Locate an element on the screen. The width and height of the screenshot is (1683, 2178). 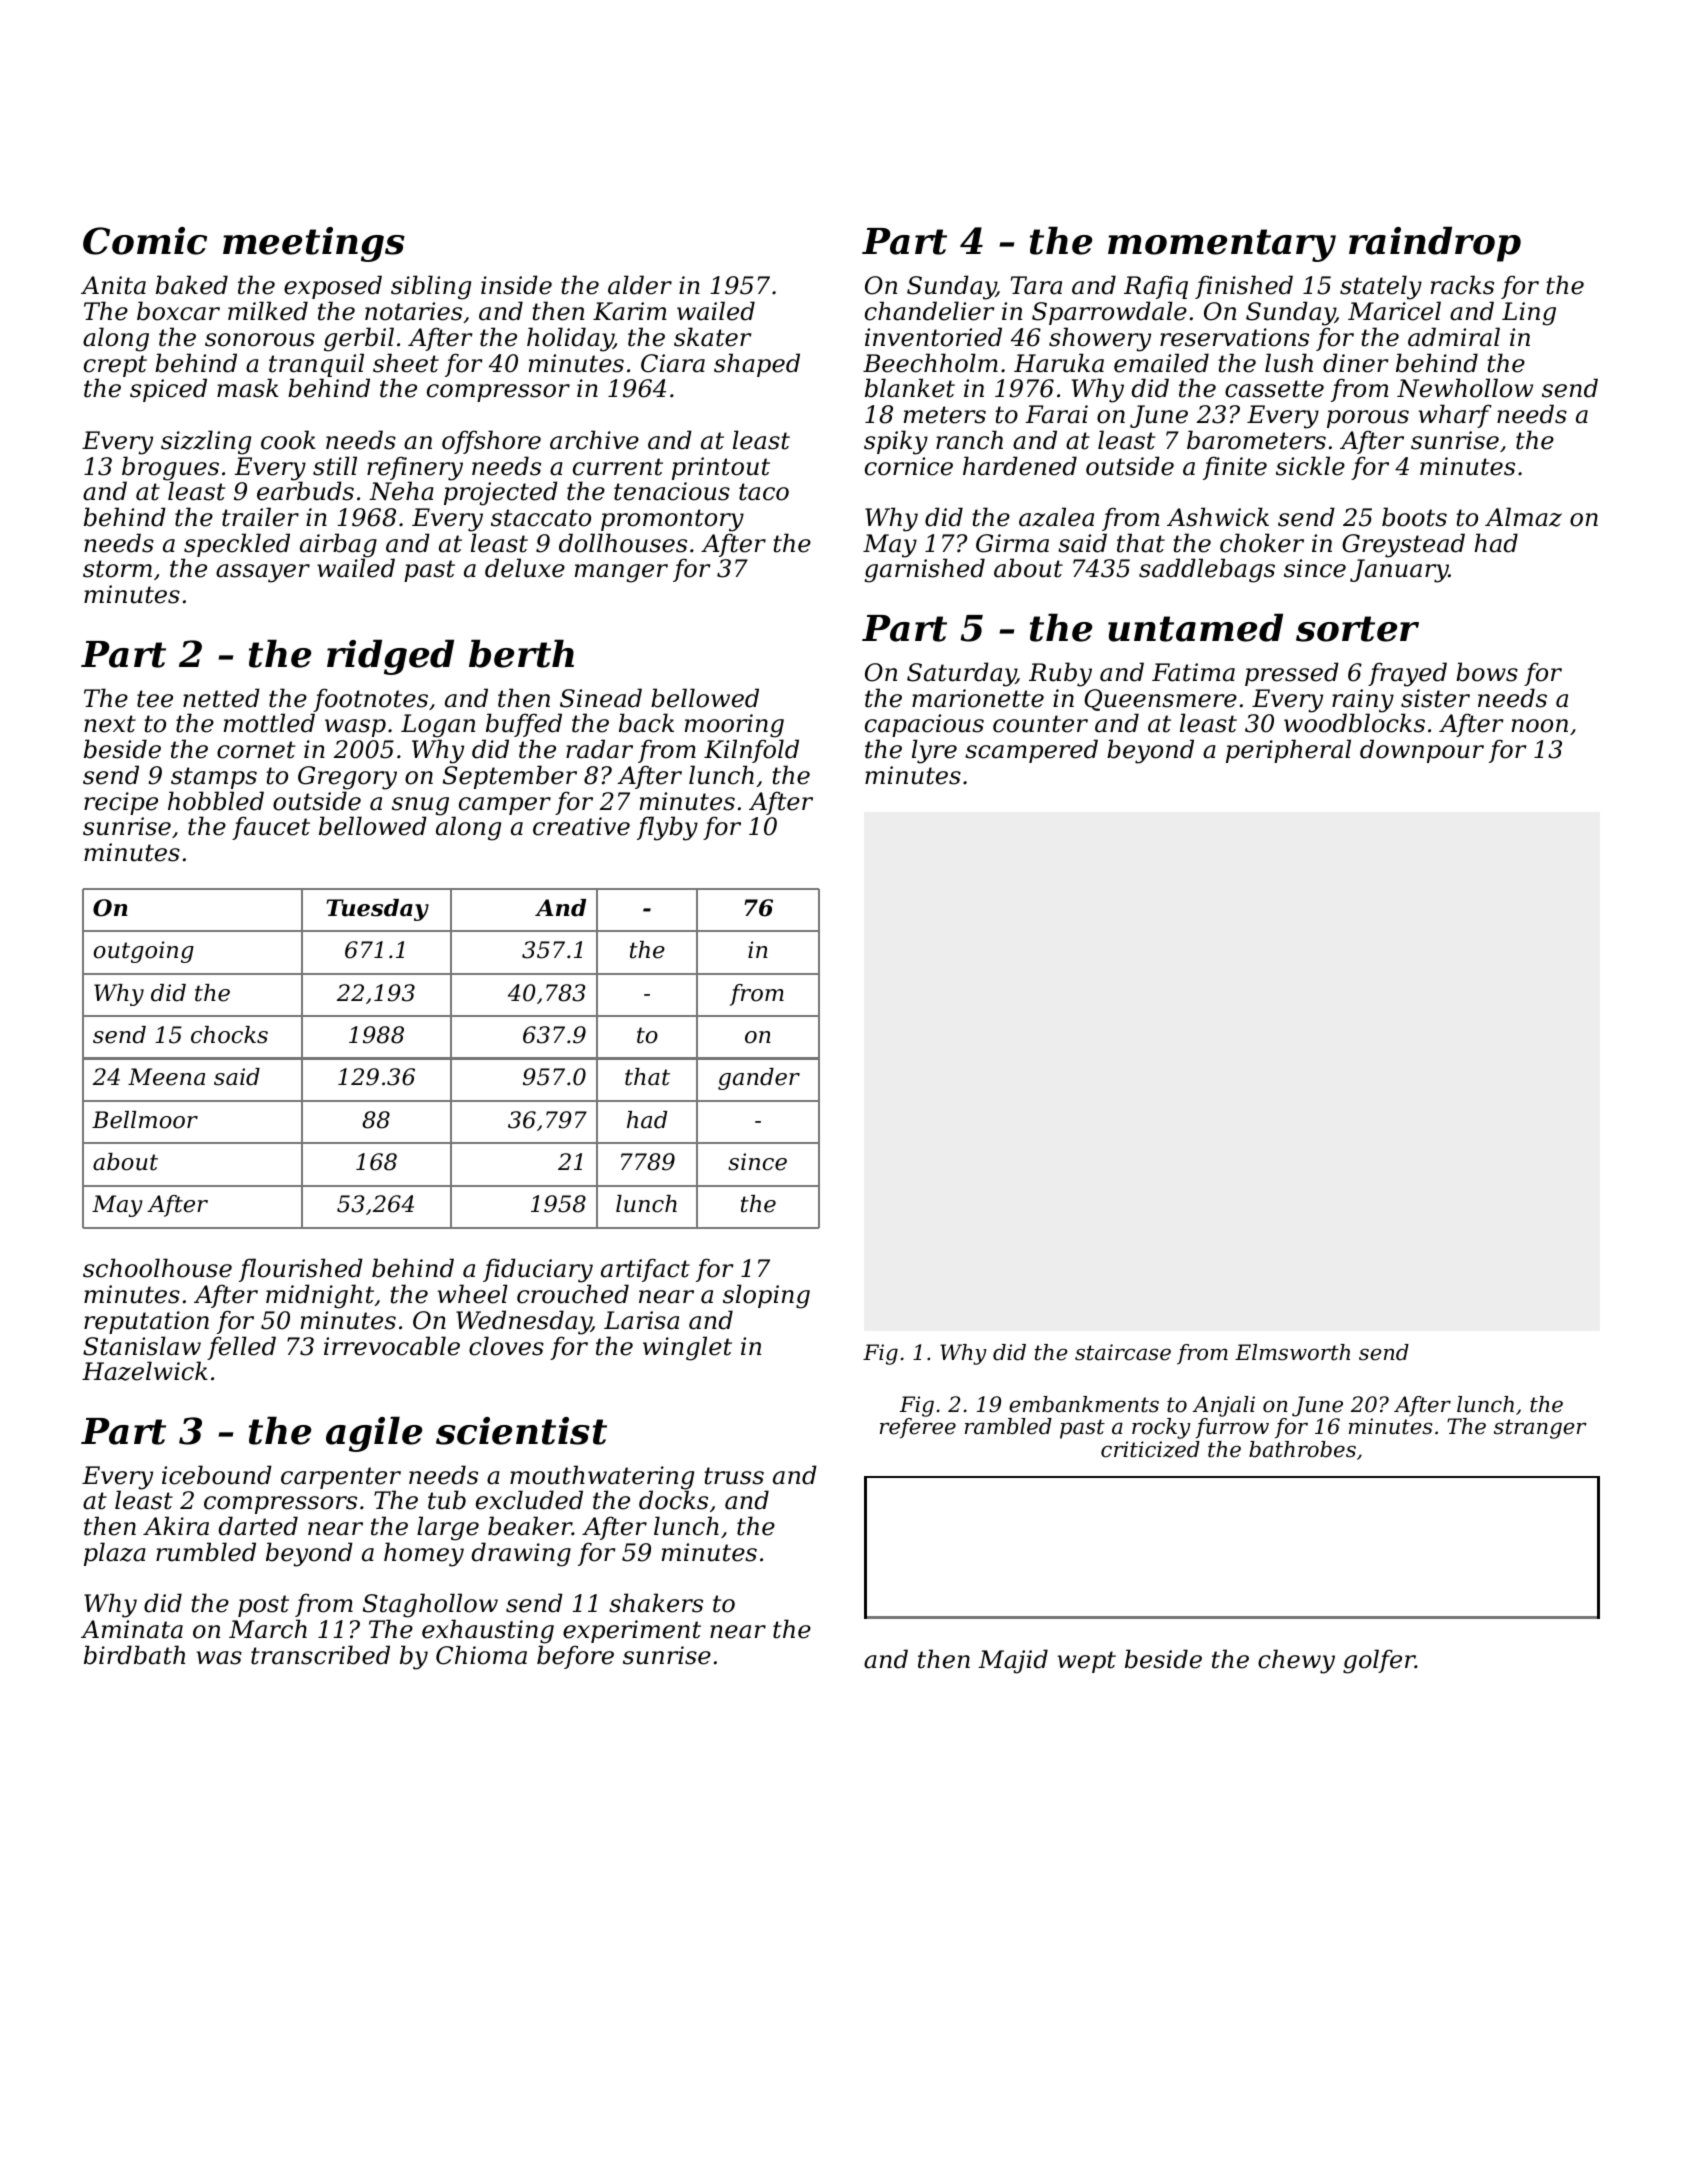
raindrop is located at coordinates (1435, 244).
